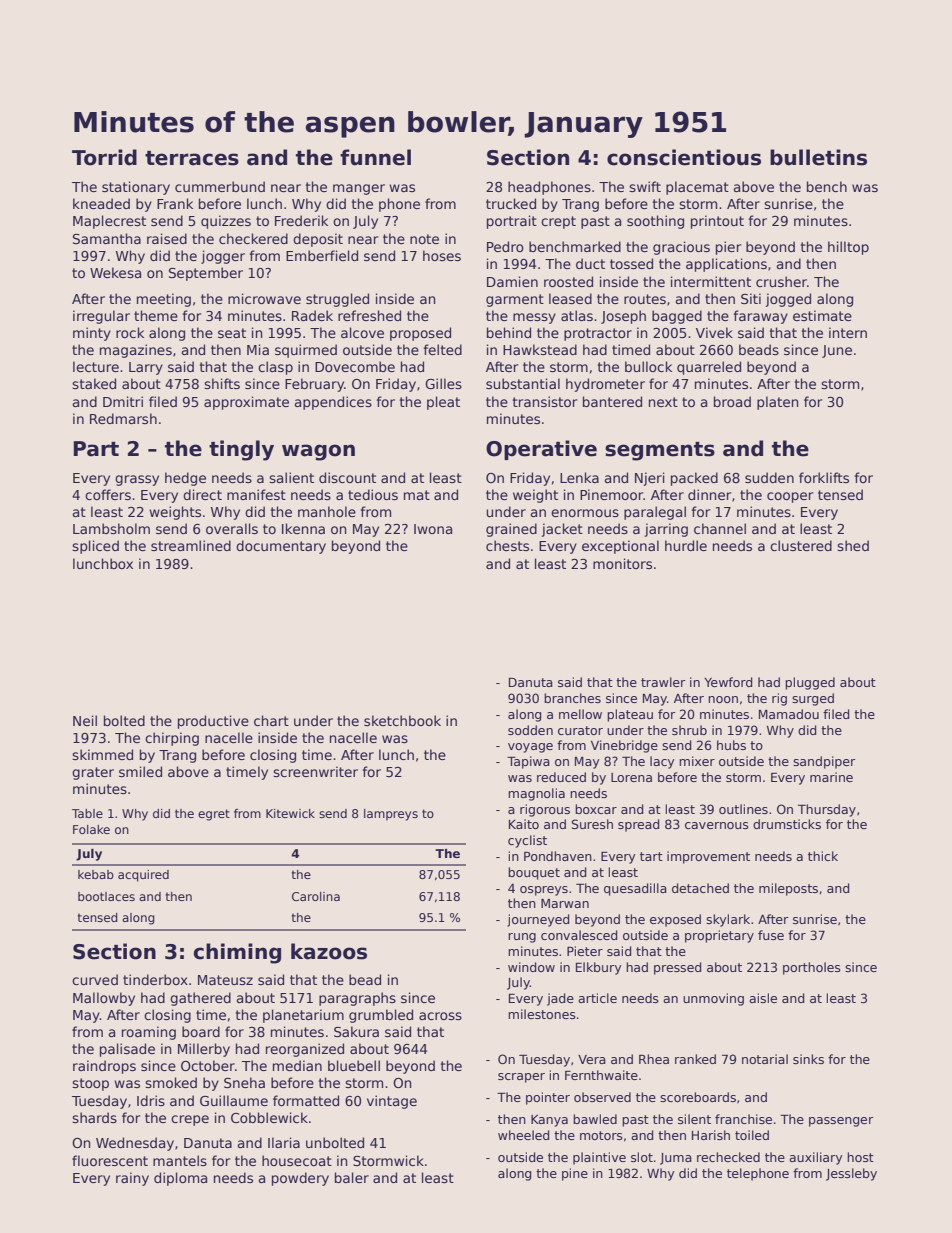  What do you see at coordinates (95, 547) in the screenshot?
I see `spliced` at bounding box center [95, 547].
